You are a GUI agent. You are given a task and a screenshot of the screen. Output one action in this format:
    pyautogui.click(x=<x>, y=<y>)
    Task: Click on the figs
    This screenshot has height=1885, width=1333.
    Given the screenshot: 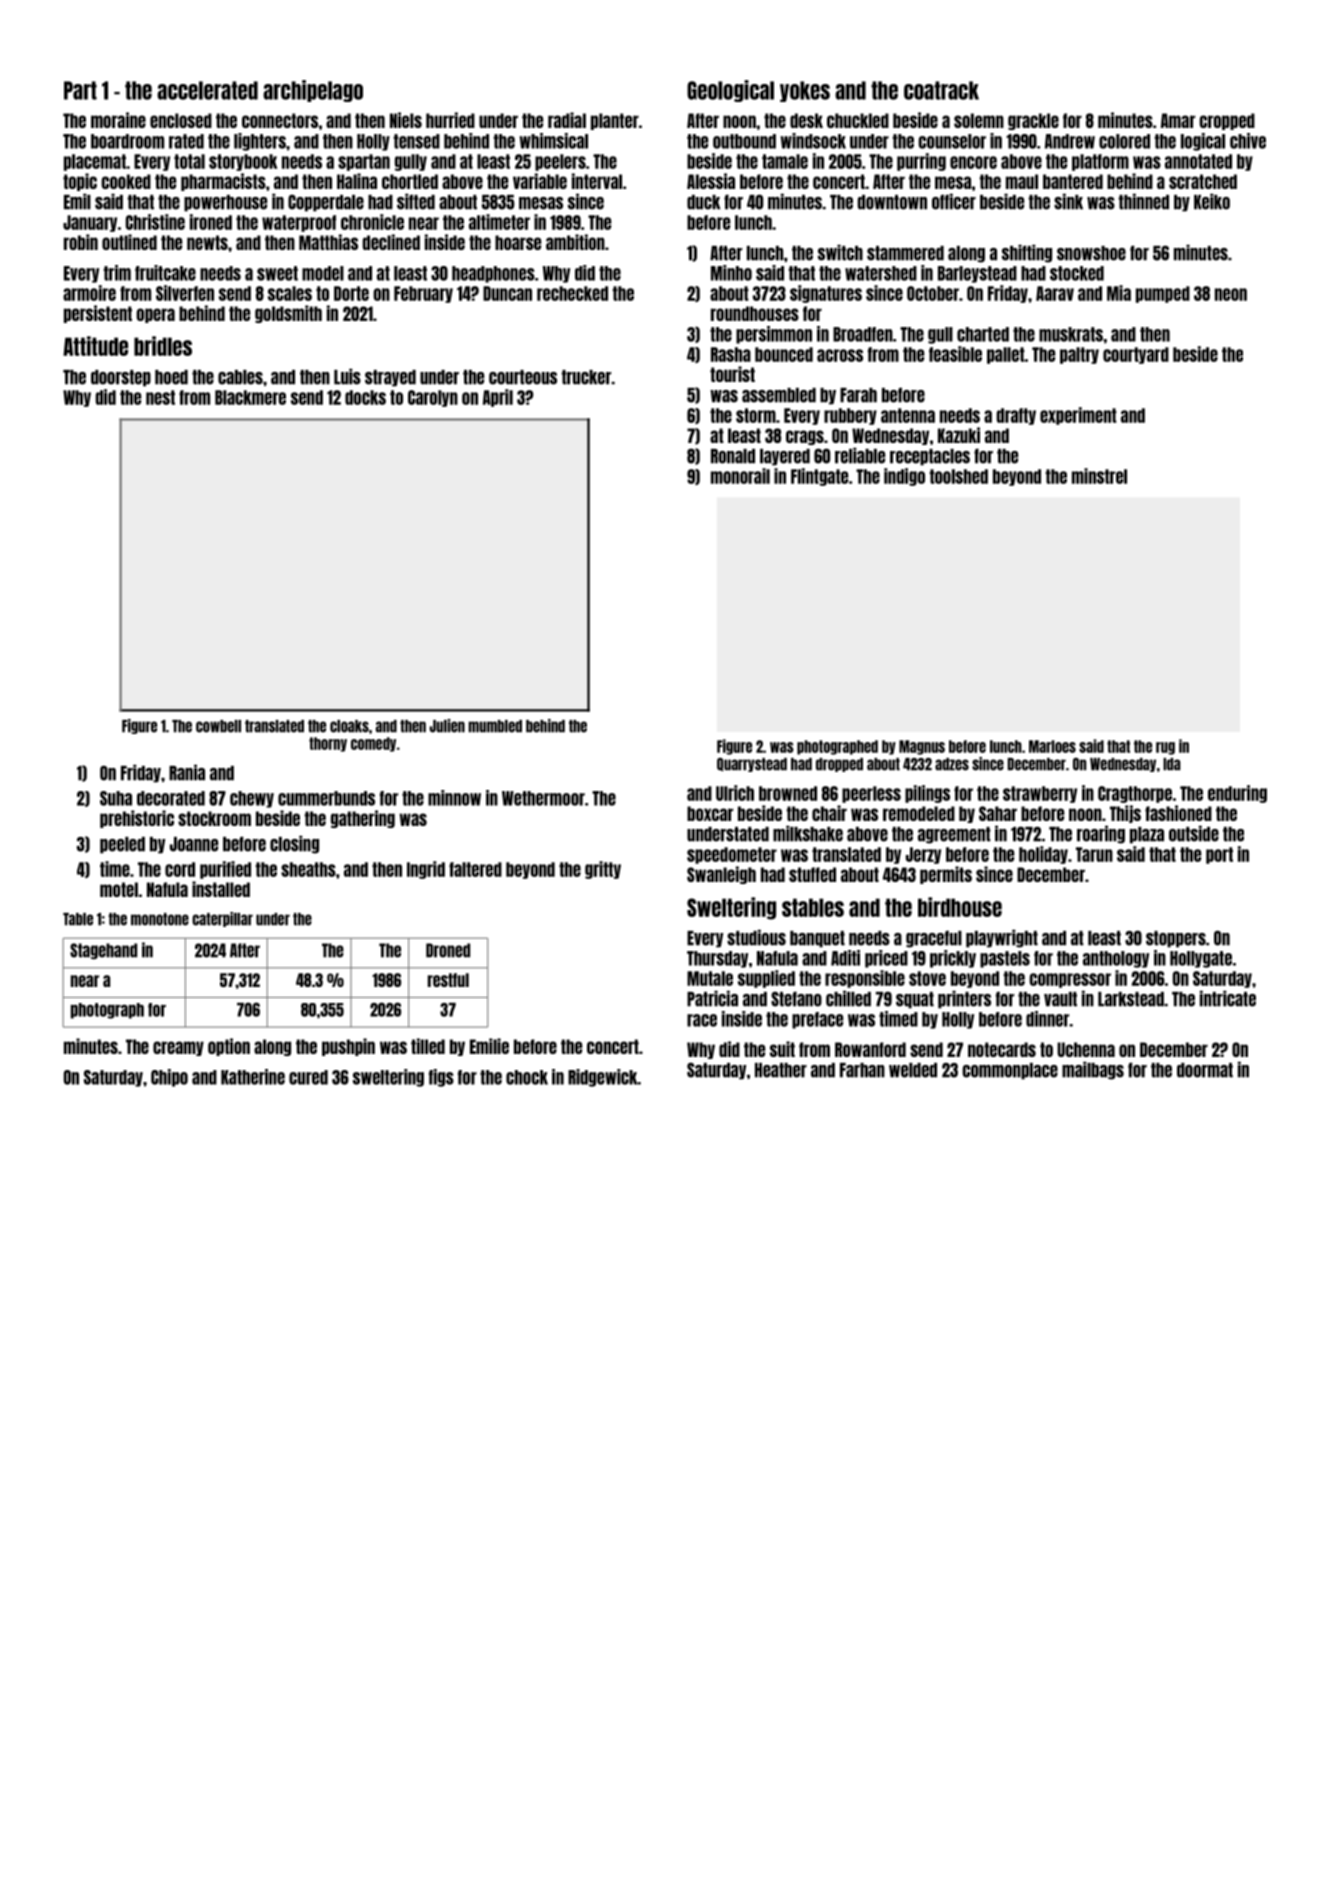 What is the action you would take?
    pyautogui.click(x=441, y=1078)
